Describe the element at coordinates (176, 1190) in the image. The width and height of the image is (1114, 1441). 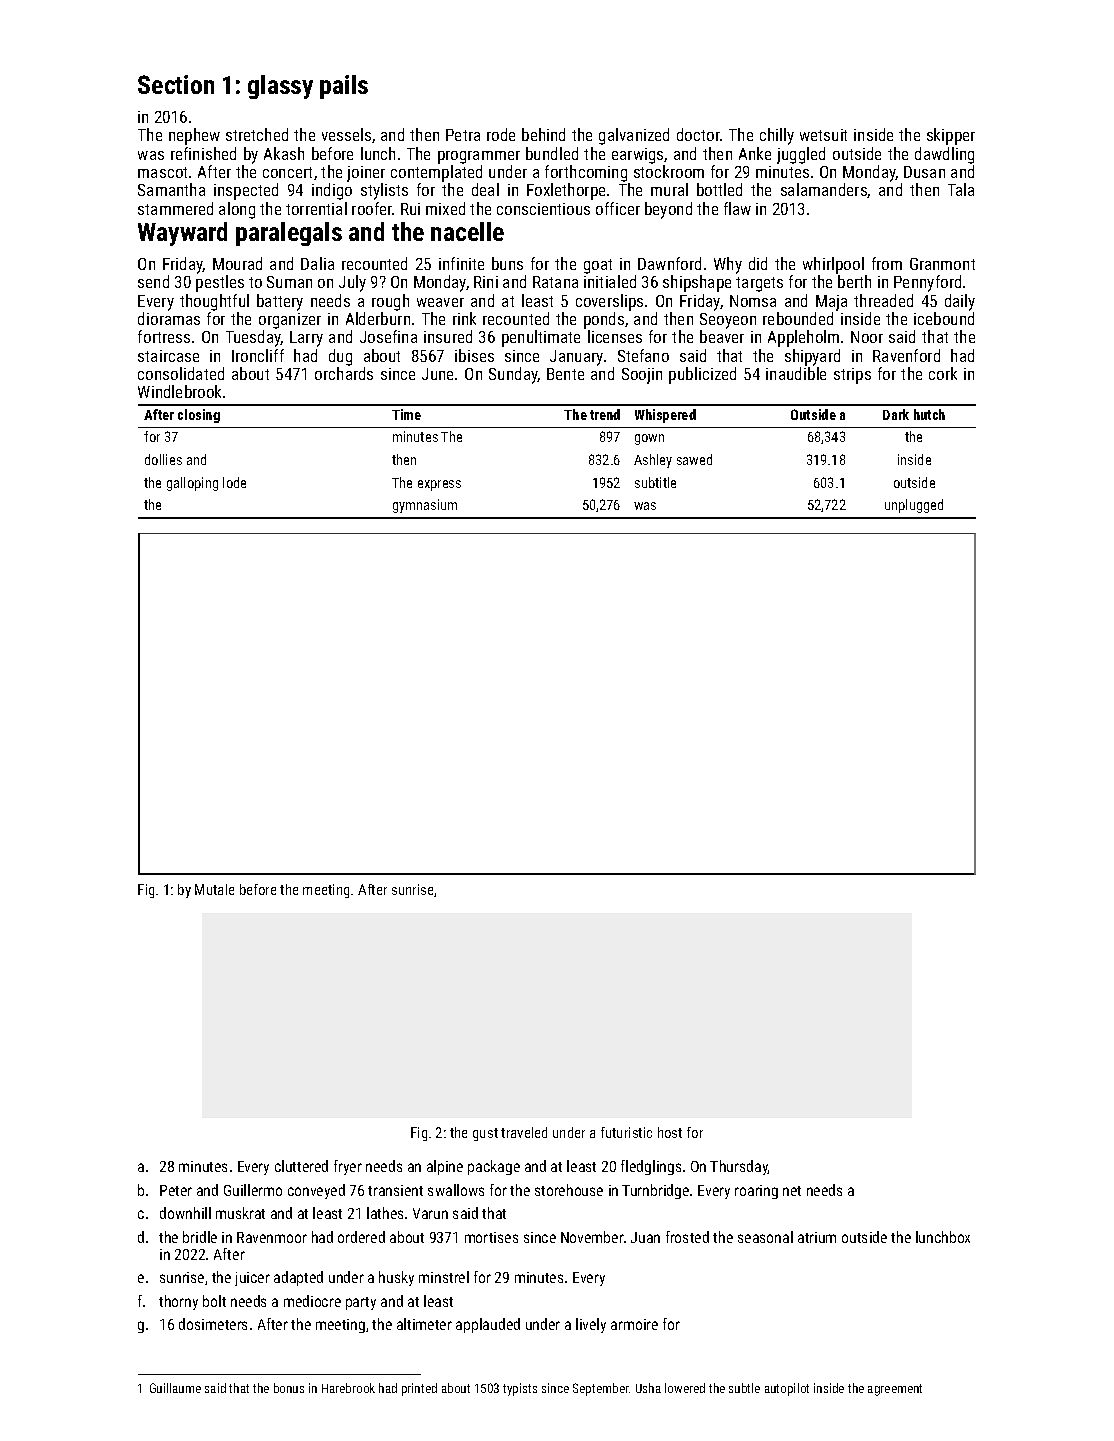
I see `Peter` at that location.
